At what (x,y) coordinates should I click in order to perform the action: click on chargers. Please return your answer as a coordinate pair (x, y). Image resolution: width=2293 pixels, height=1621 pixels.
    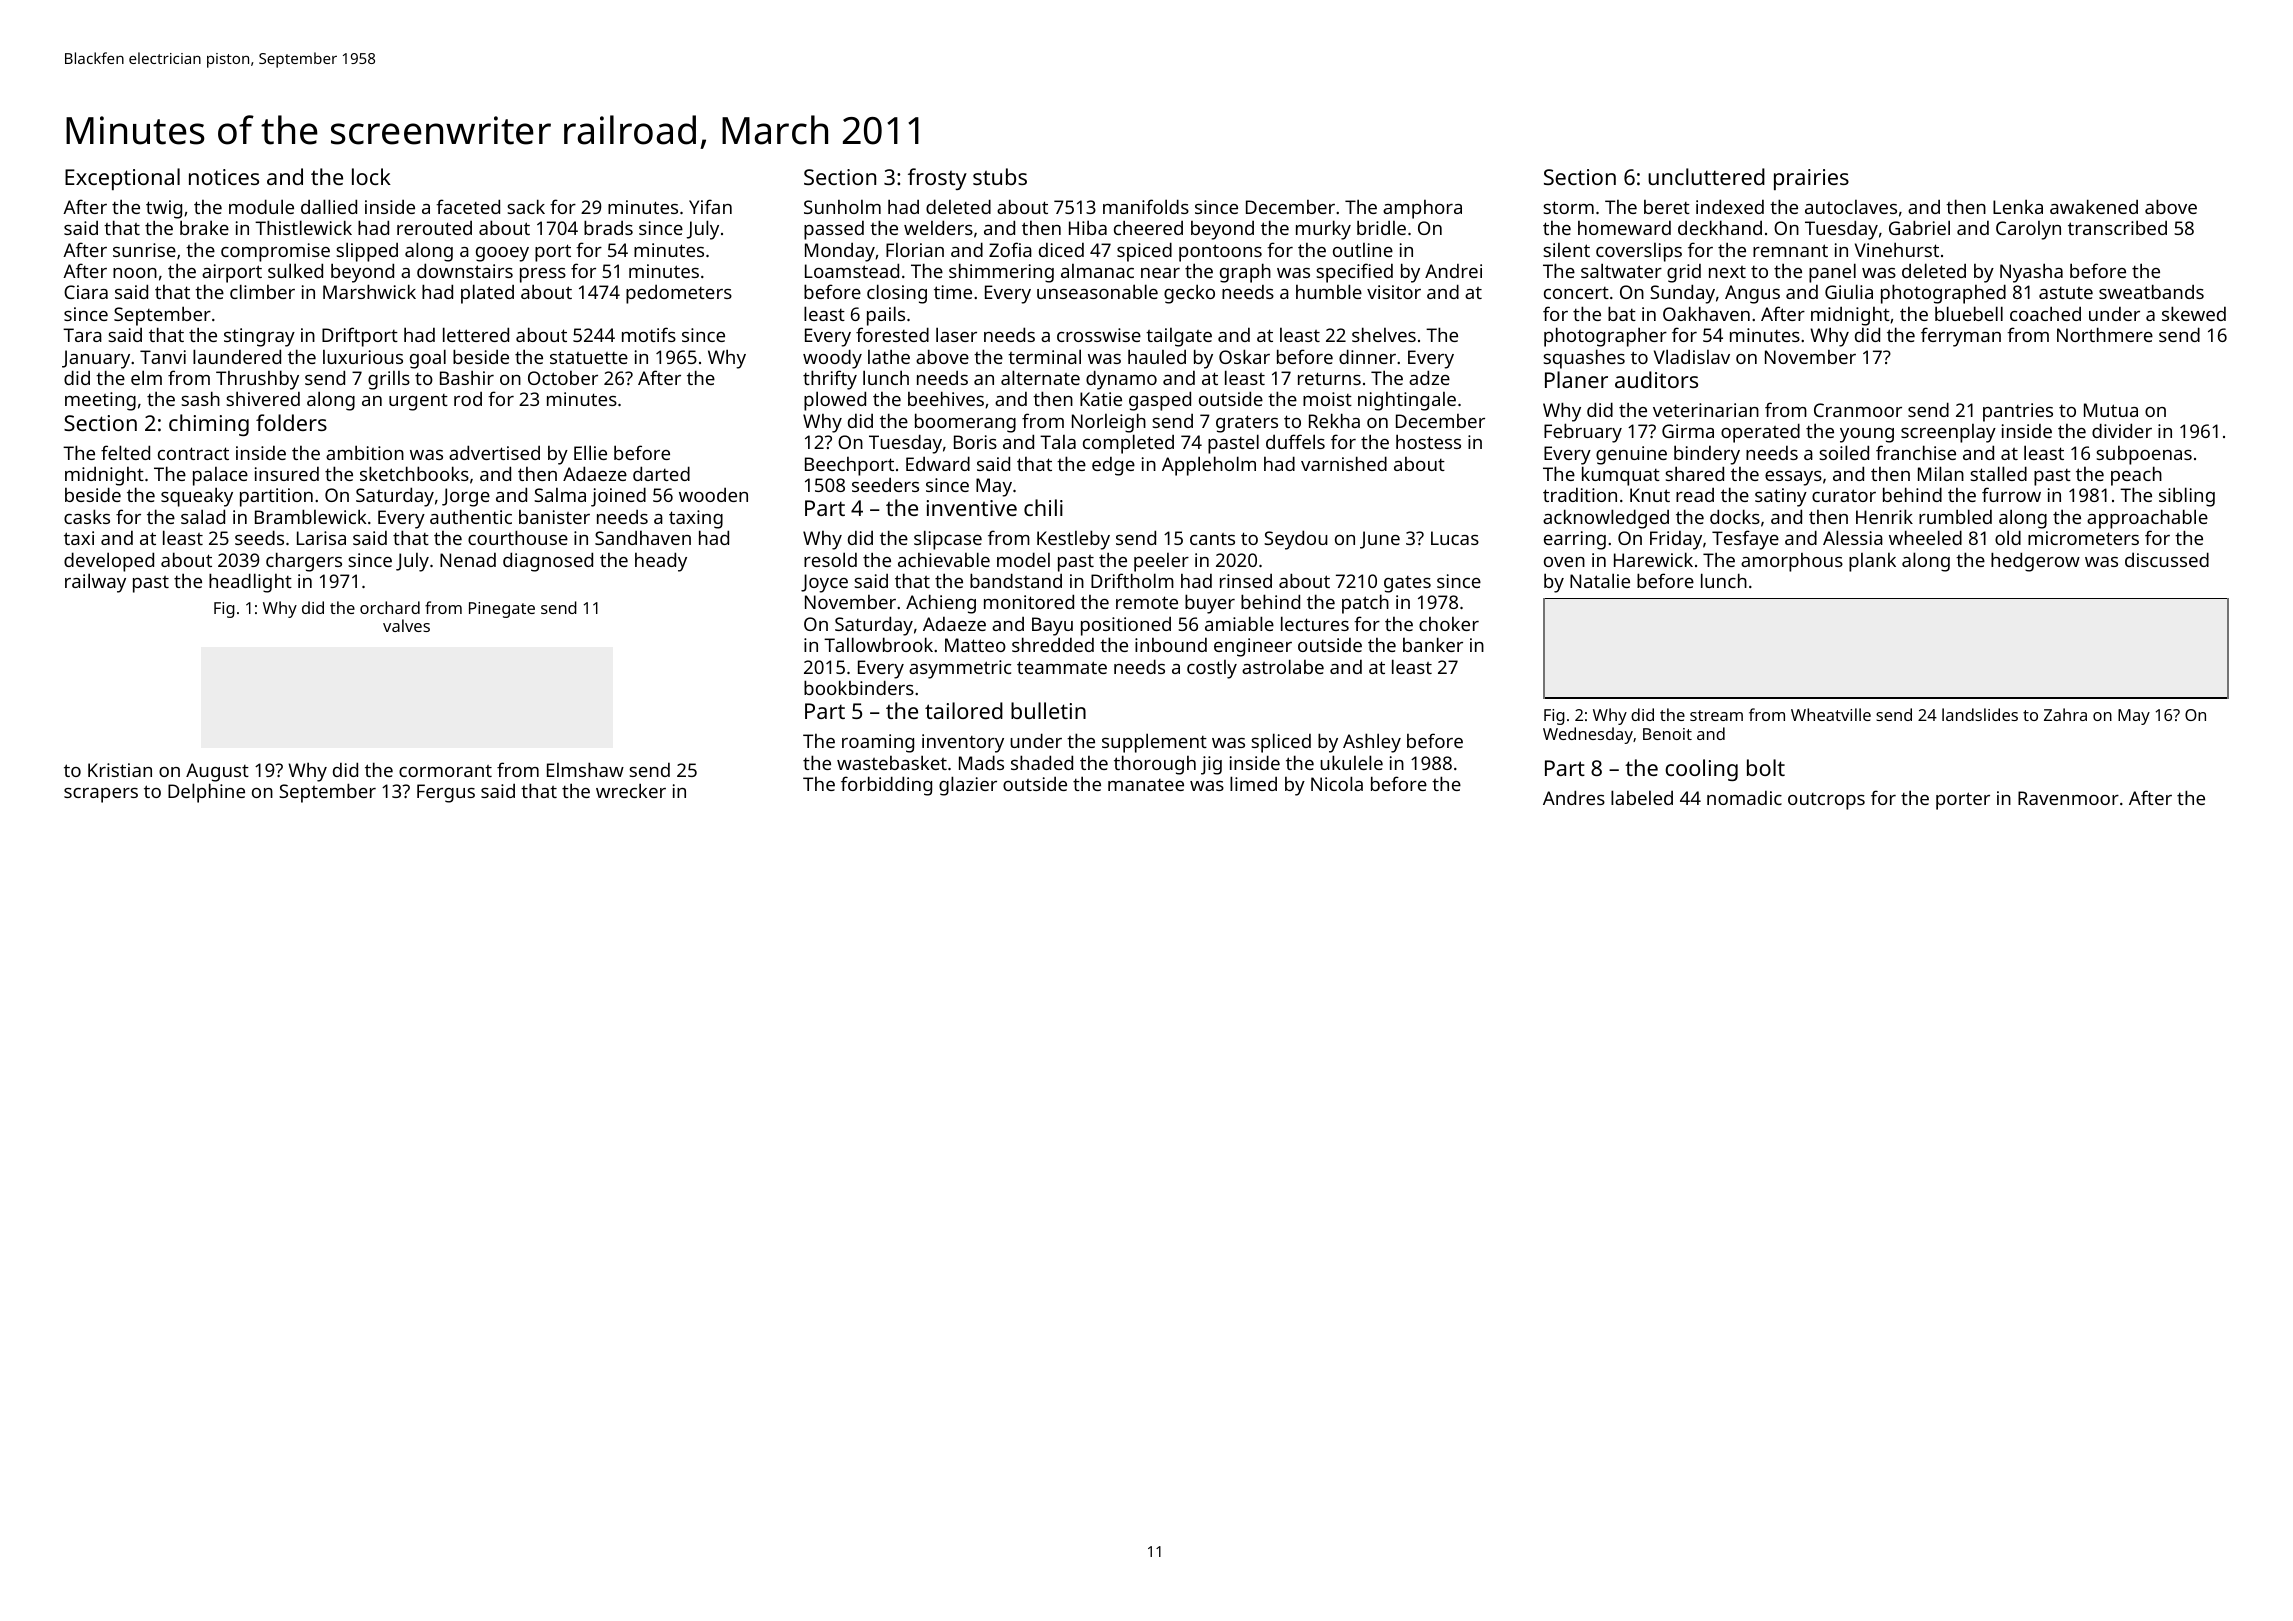
    Looking at the image, I should click on (304, 562).
